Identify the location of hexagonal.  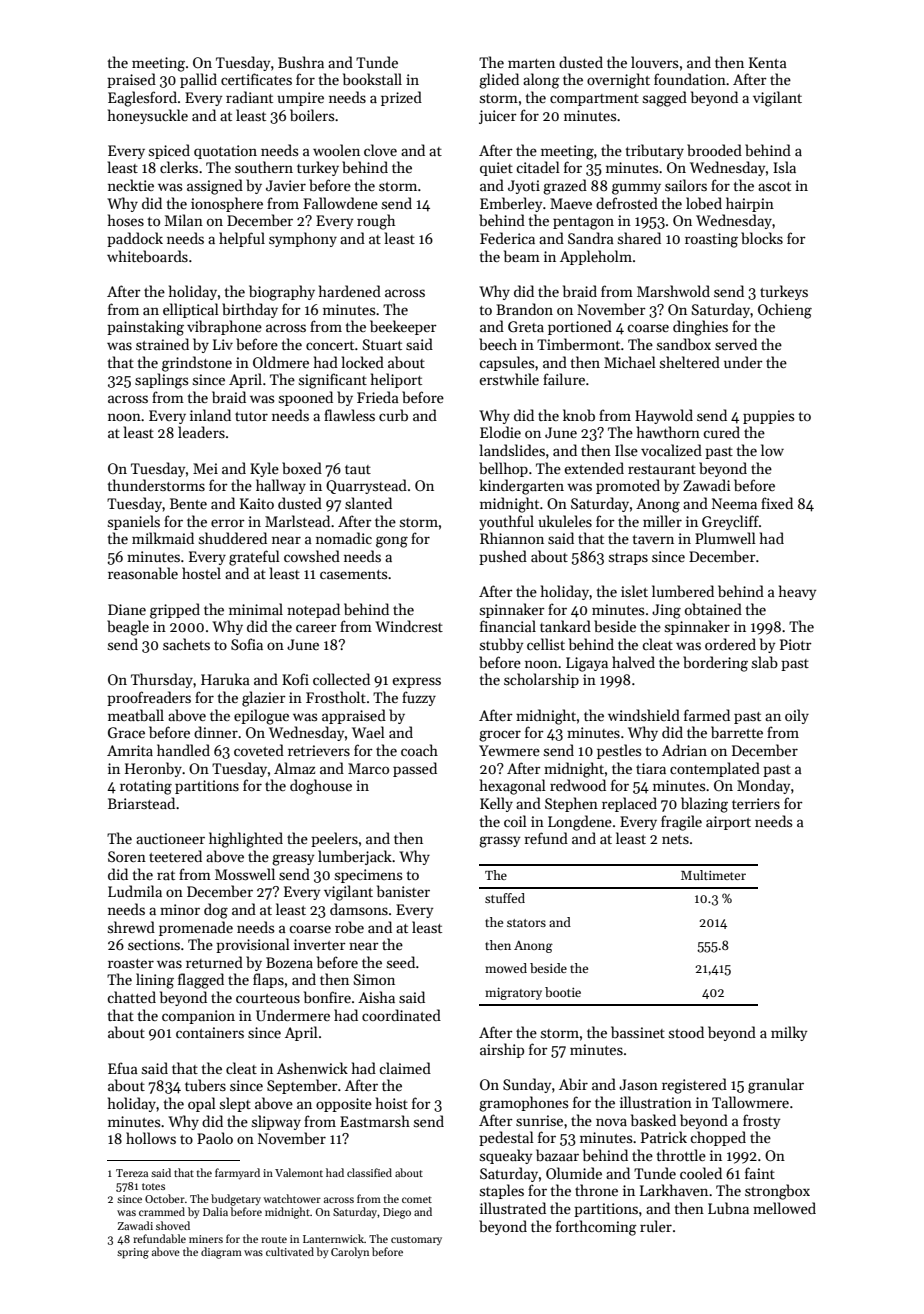
(513, 787).
